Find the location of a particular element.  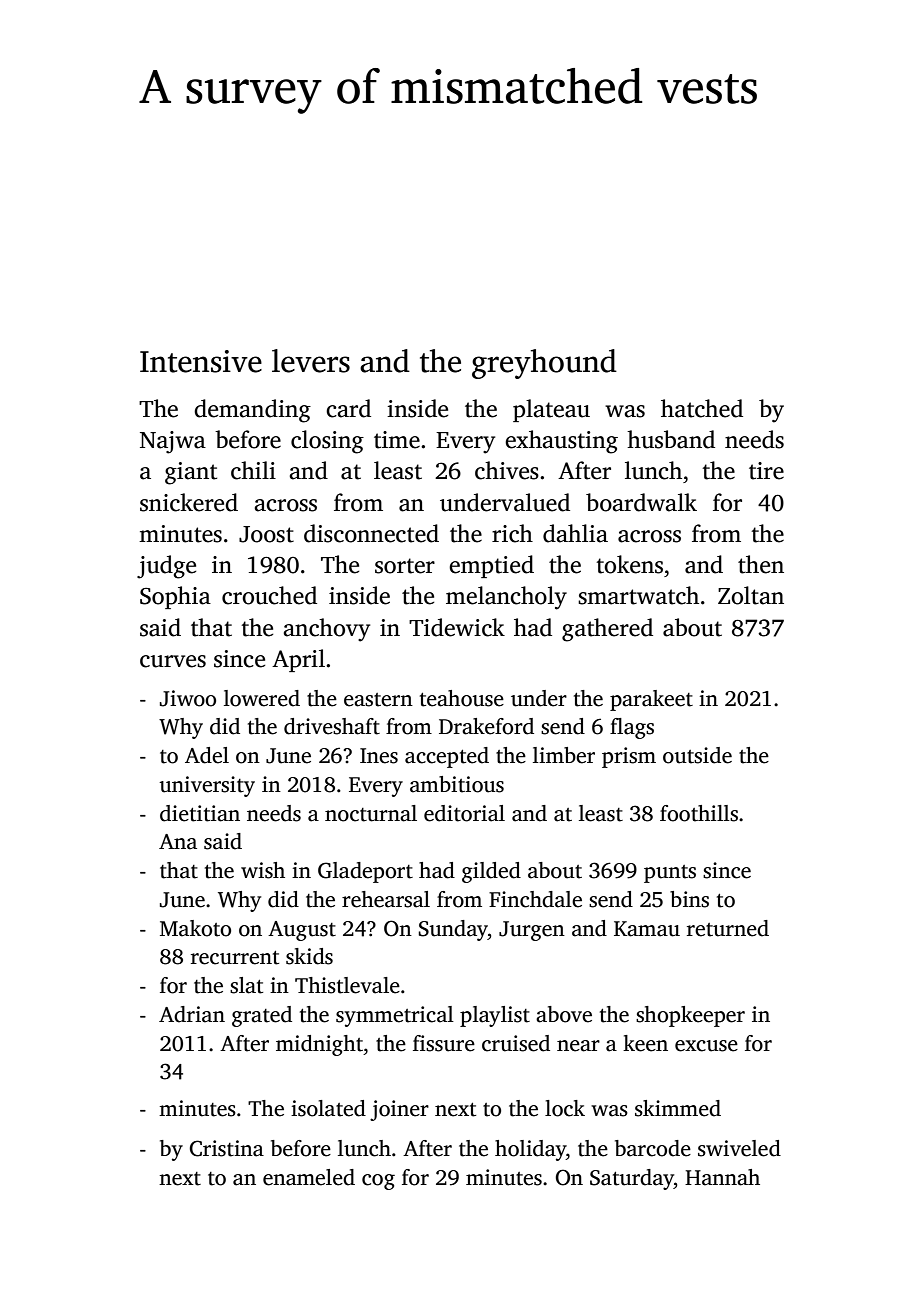

tire is located at coordinates (766, 471).
